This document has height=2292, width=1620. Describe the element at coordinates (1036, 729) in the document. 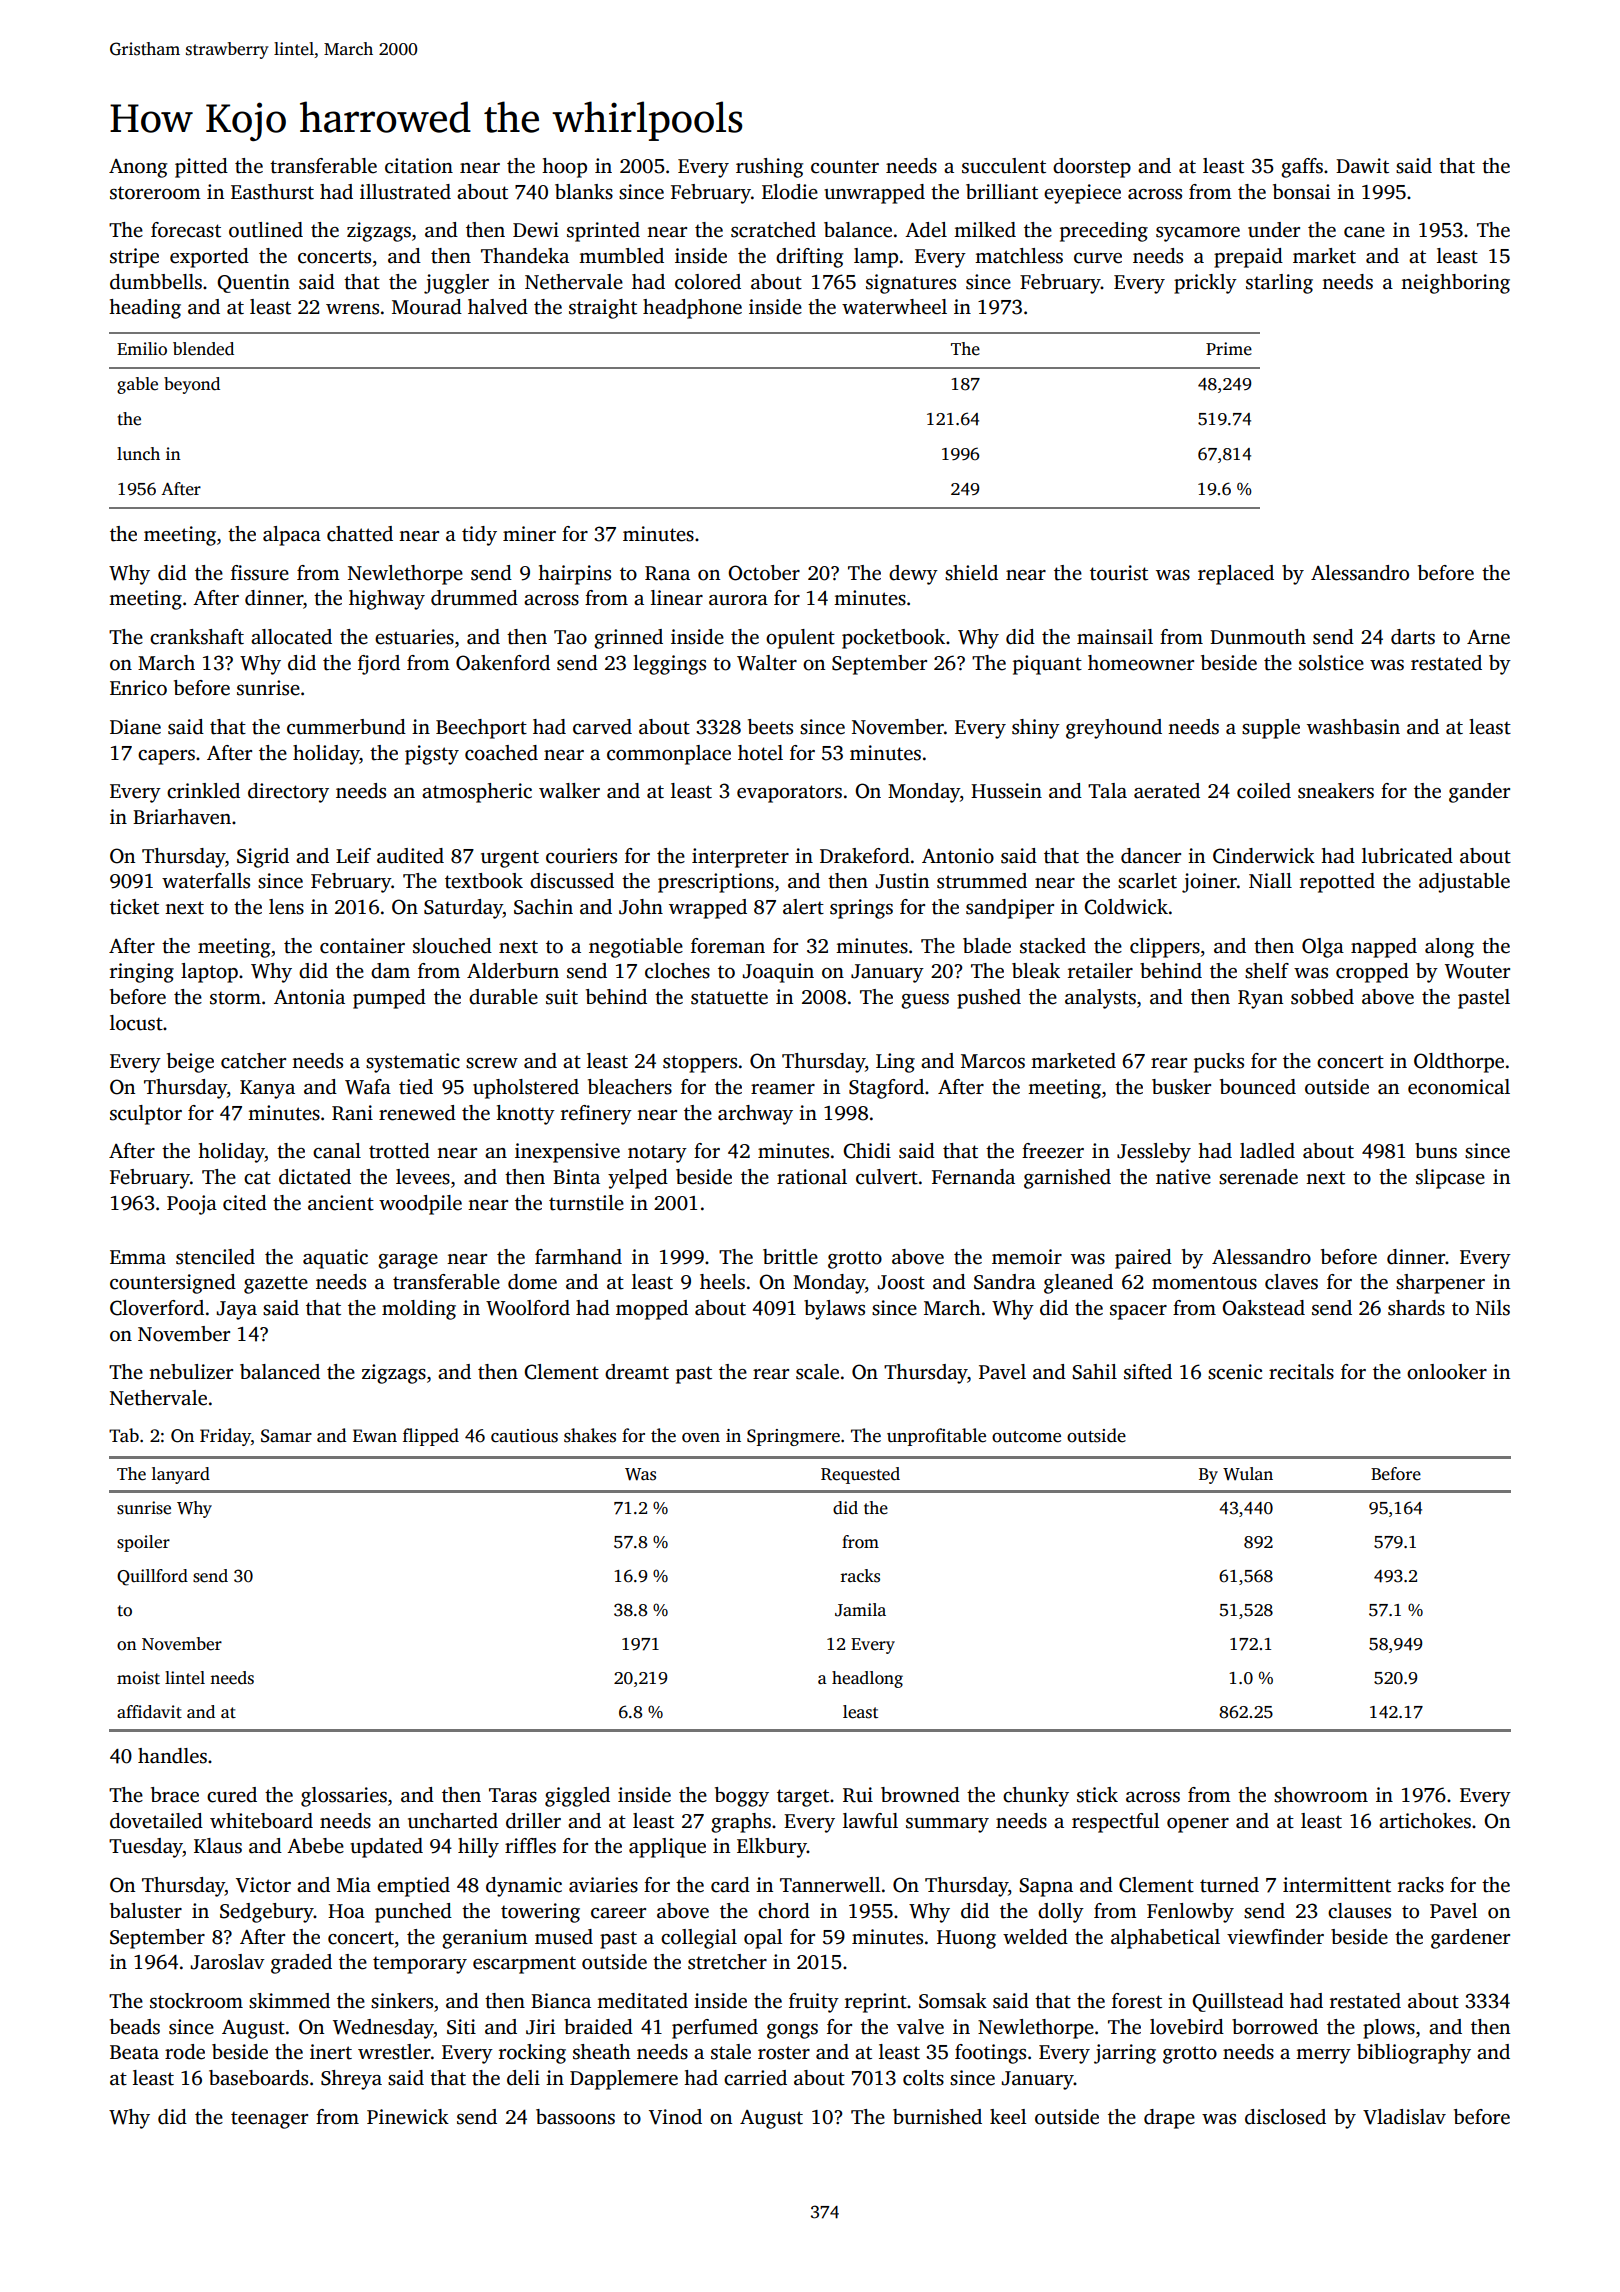

I see `shiny` at that location.
